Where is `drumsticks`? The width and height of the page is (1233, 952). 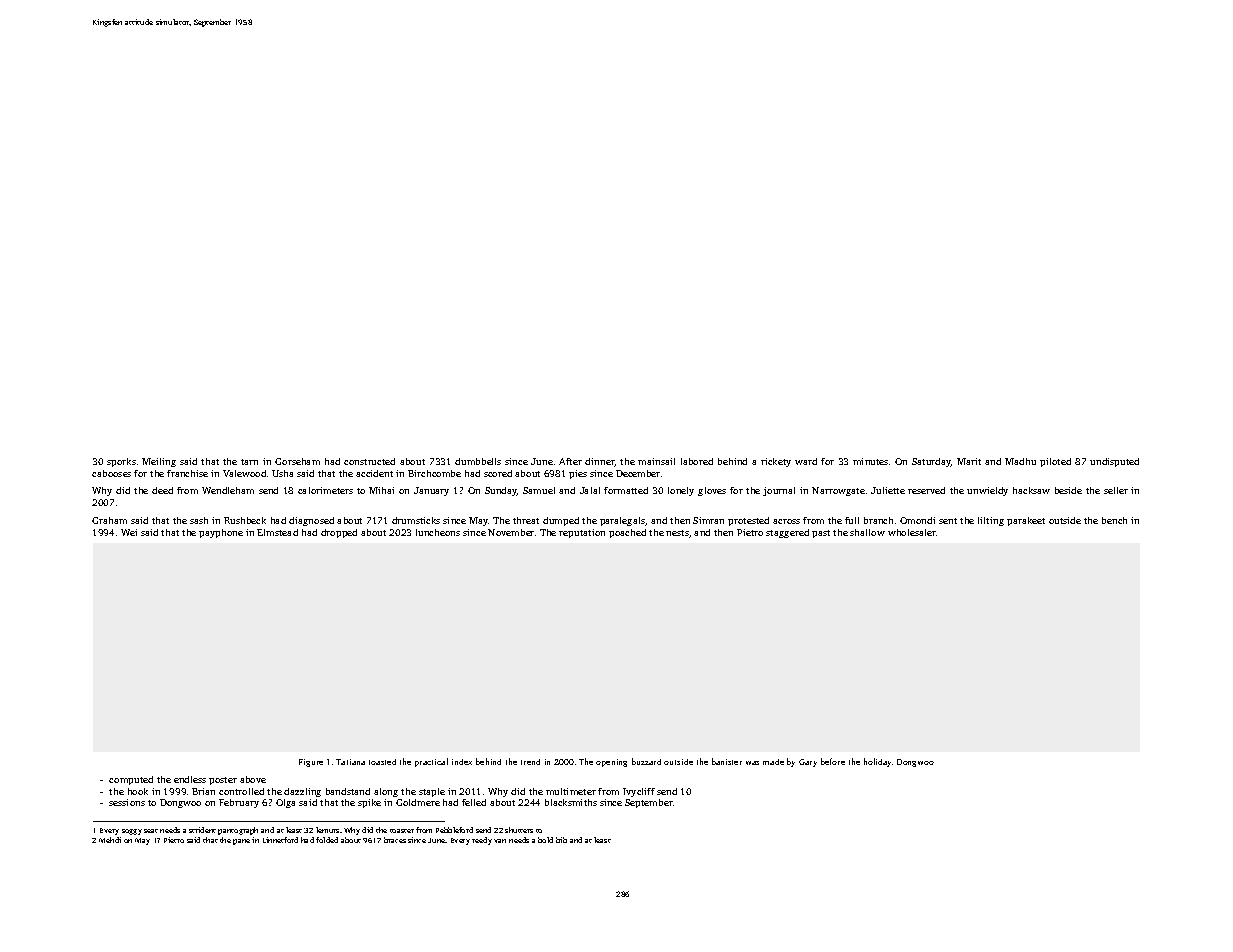 drumsticks is located at coordinates (416, 520).
